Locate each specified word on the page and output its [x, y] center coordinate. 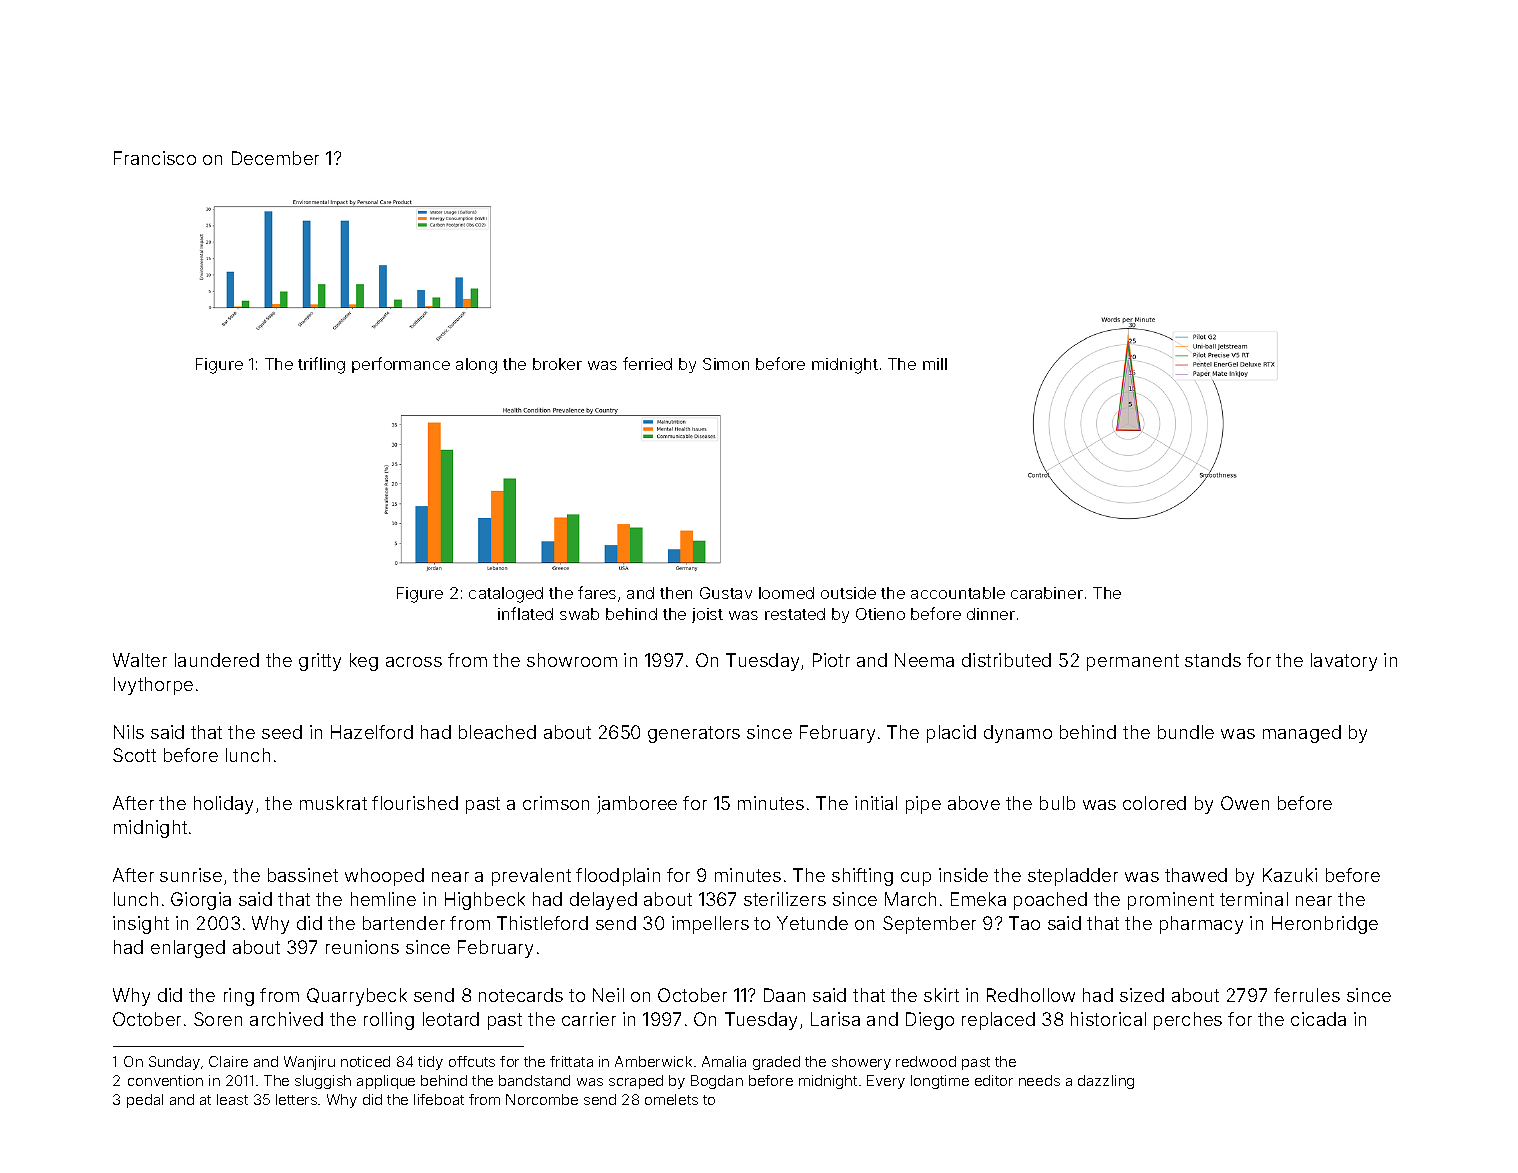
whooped [384, 877]
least [232, 1099]
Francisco [155, 158]
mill [935, 364]
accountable [958, 593]
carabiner [1047, 593]
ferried [647, 363]
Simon [726, 364]
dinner [991, 614]
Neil [608, 995]
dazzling [1106, 1082]
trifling [321, 365]
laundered [217, 660]
